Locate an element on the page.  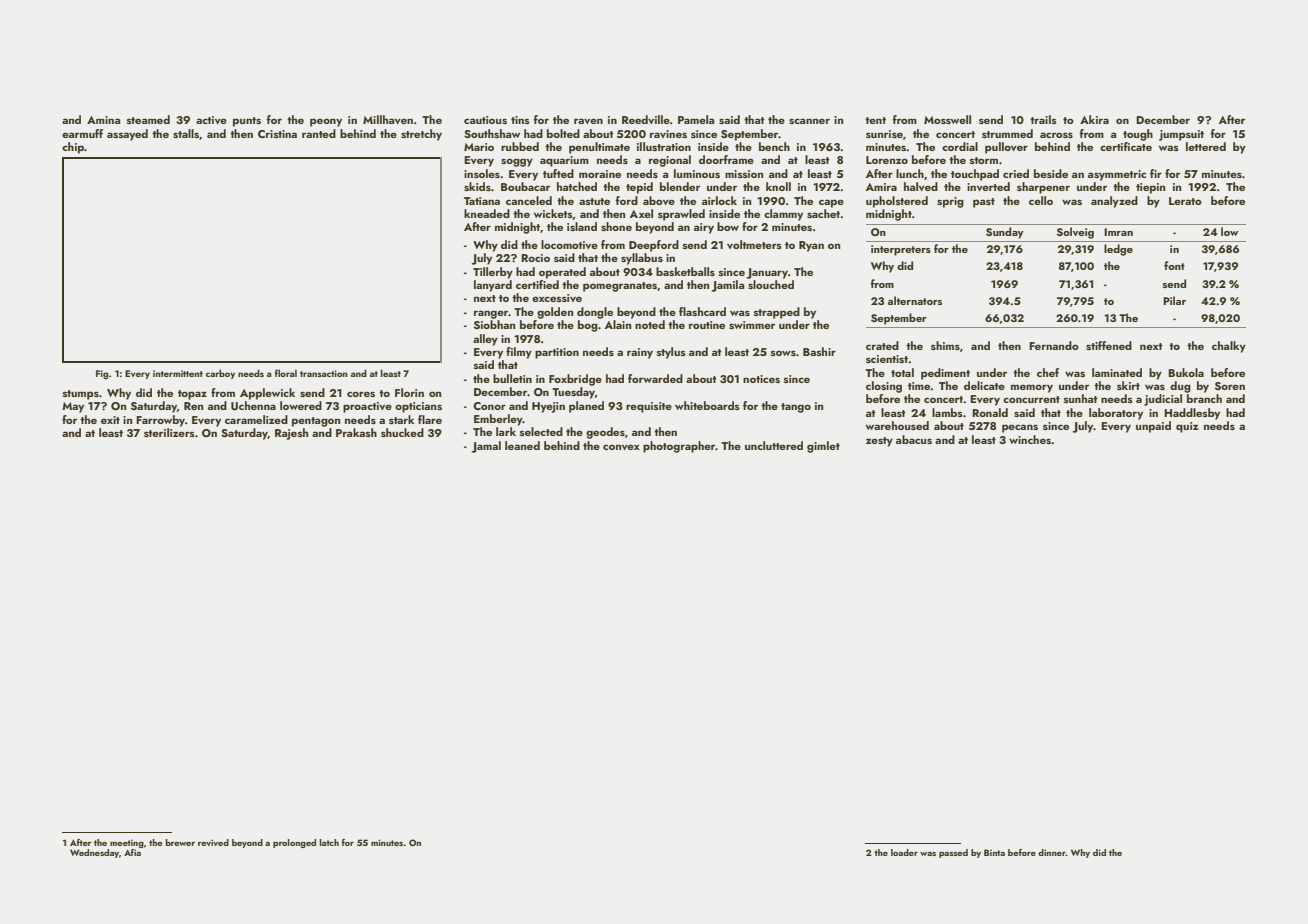
winches is located at coordinates (1030, 439).
